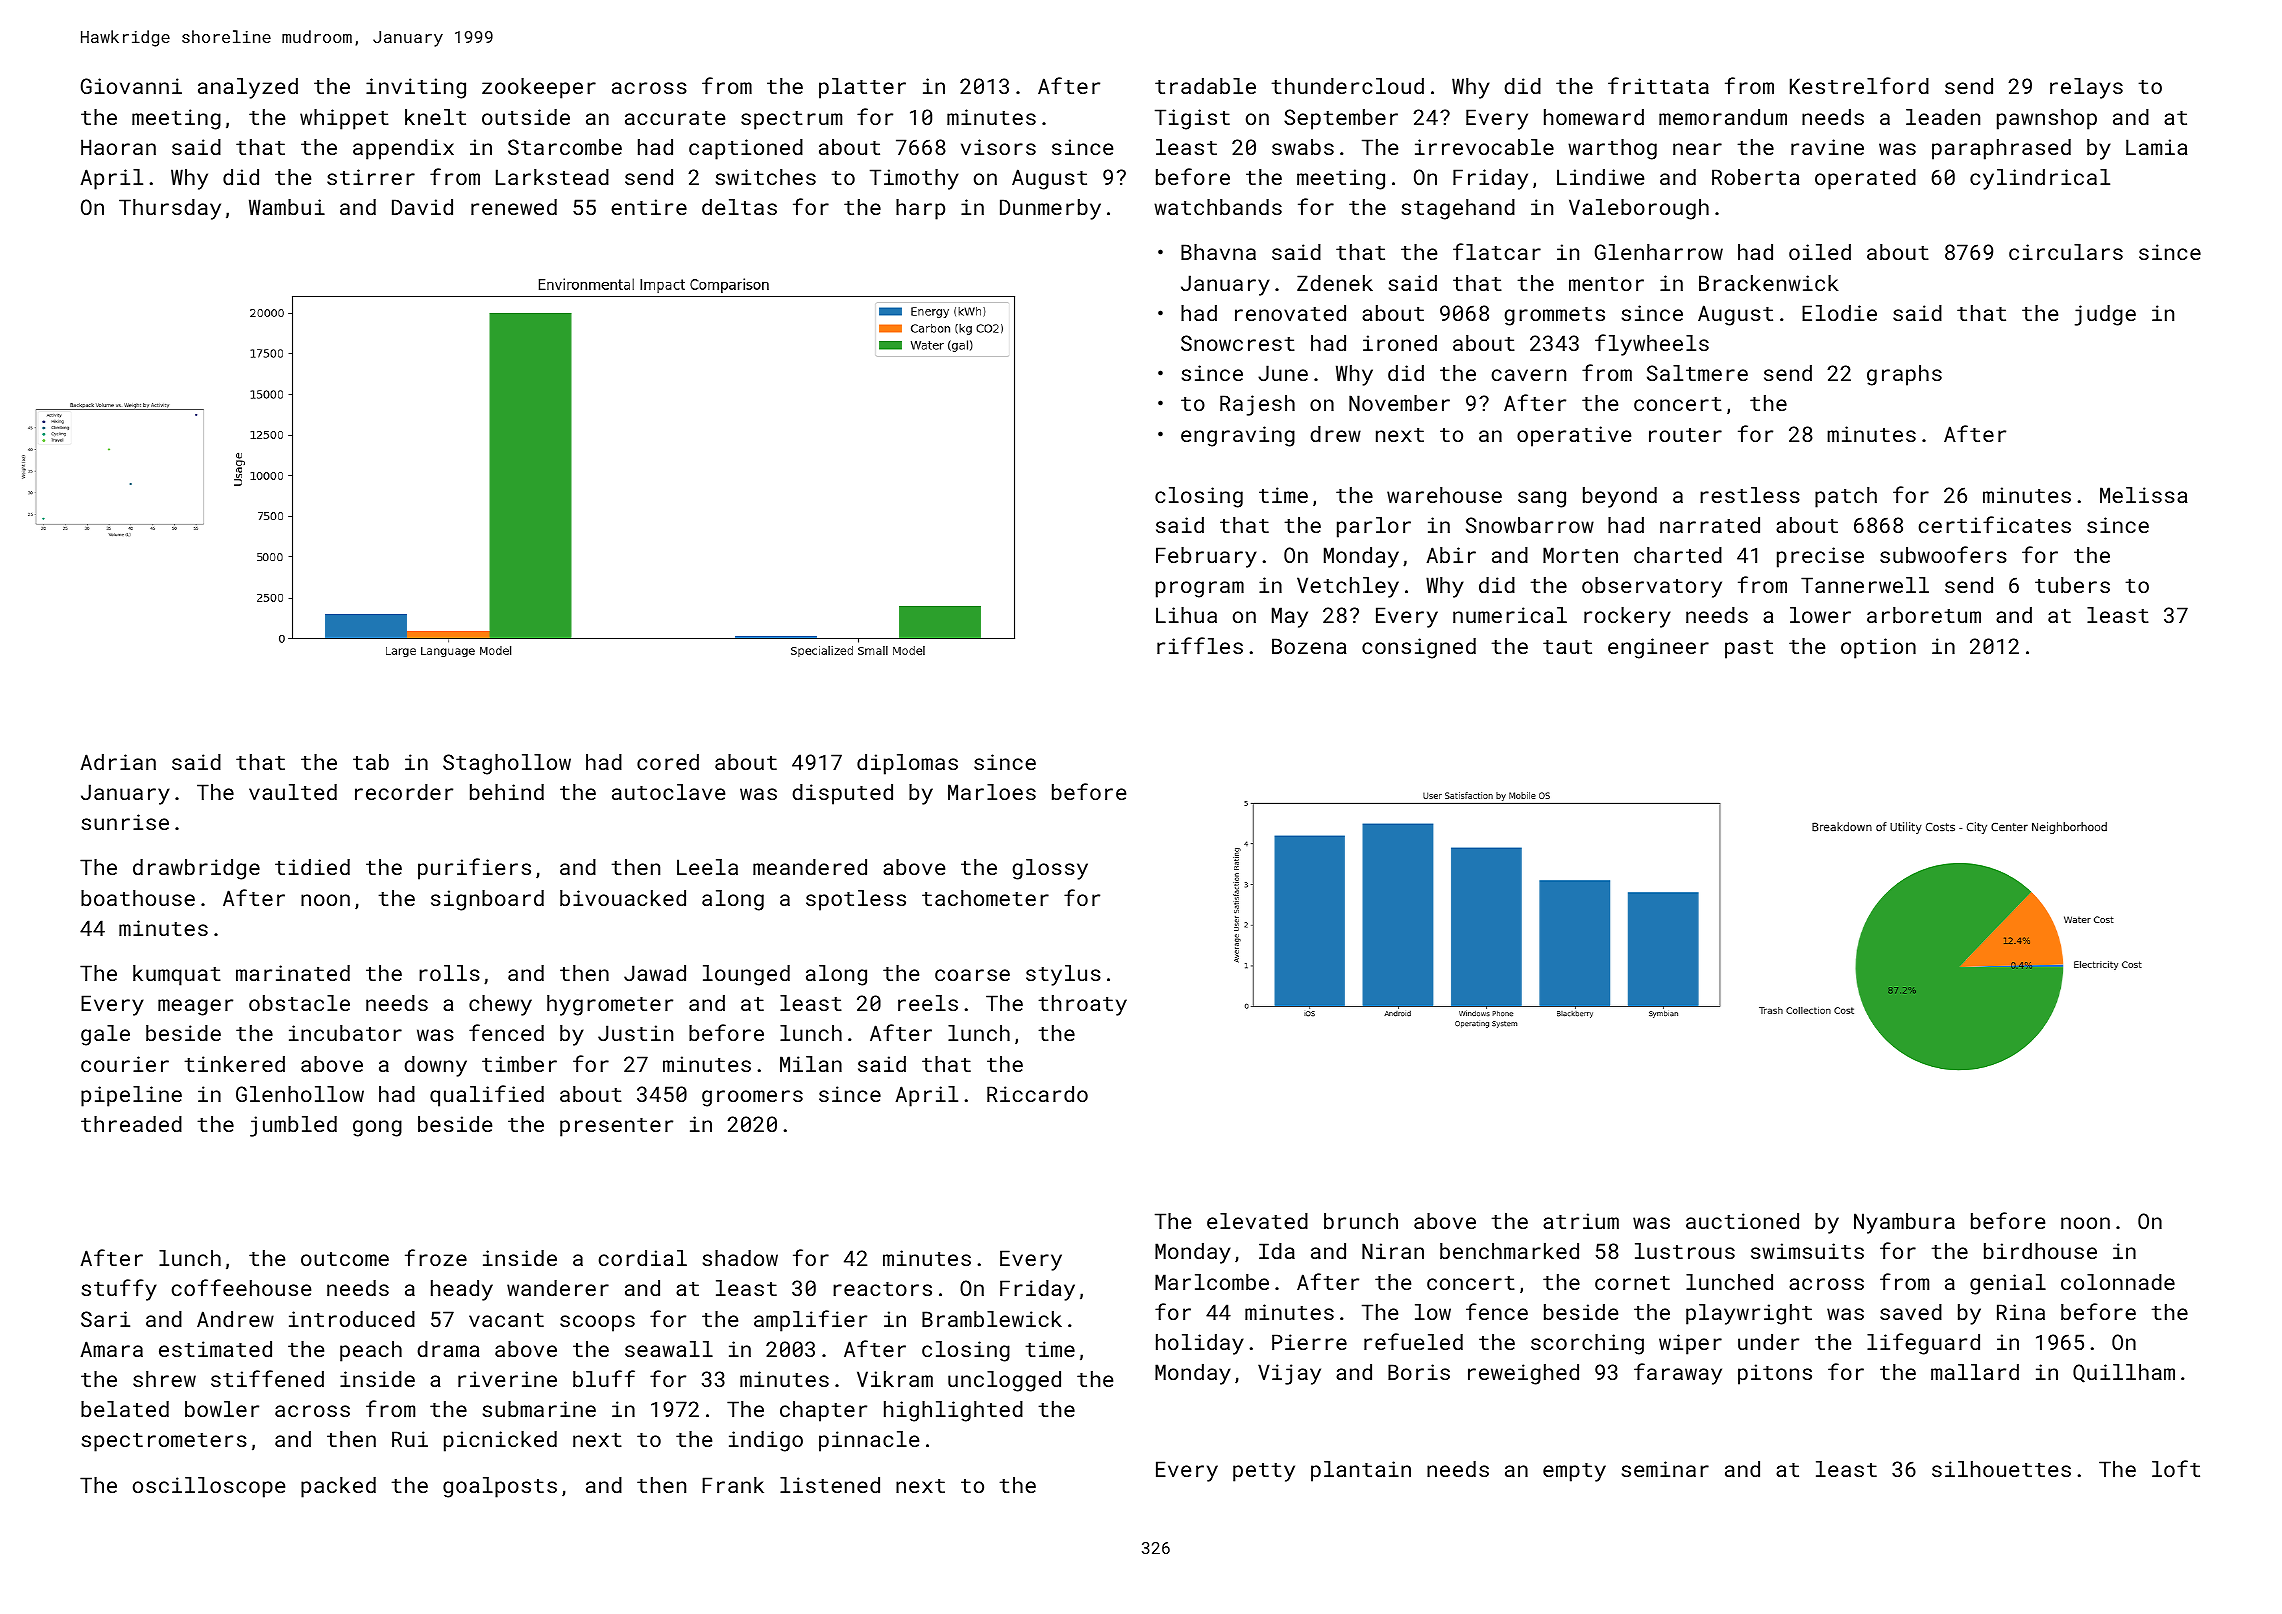 The image size is (2282, 1614). Describe the element at coordinates (377, 1128) in the screenshot. I see `gong` at that location.
